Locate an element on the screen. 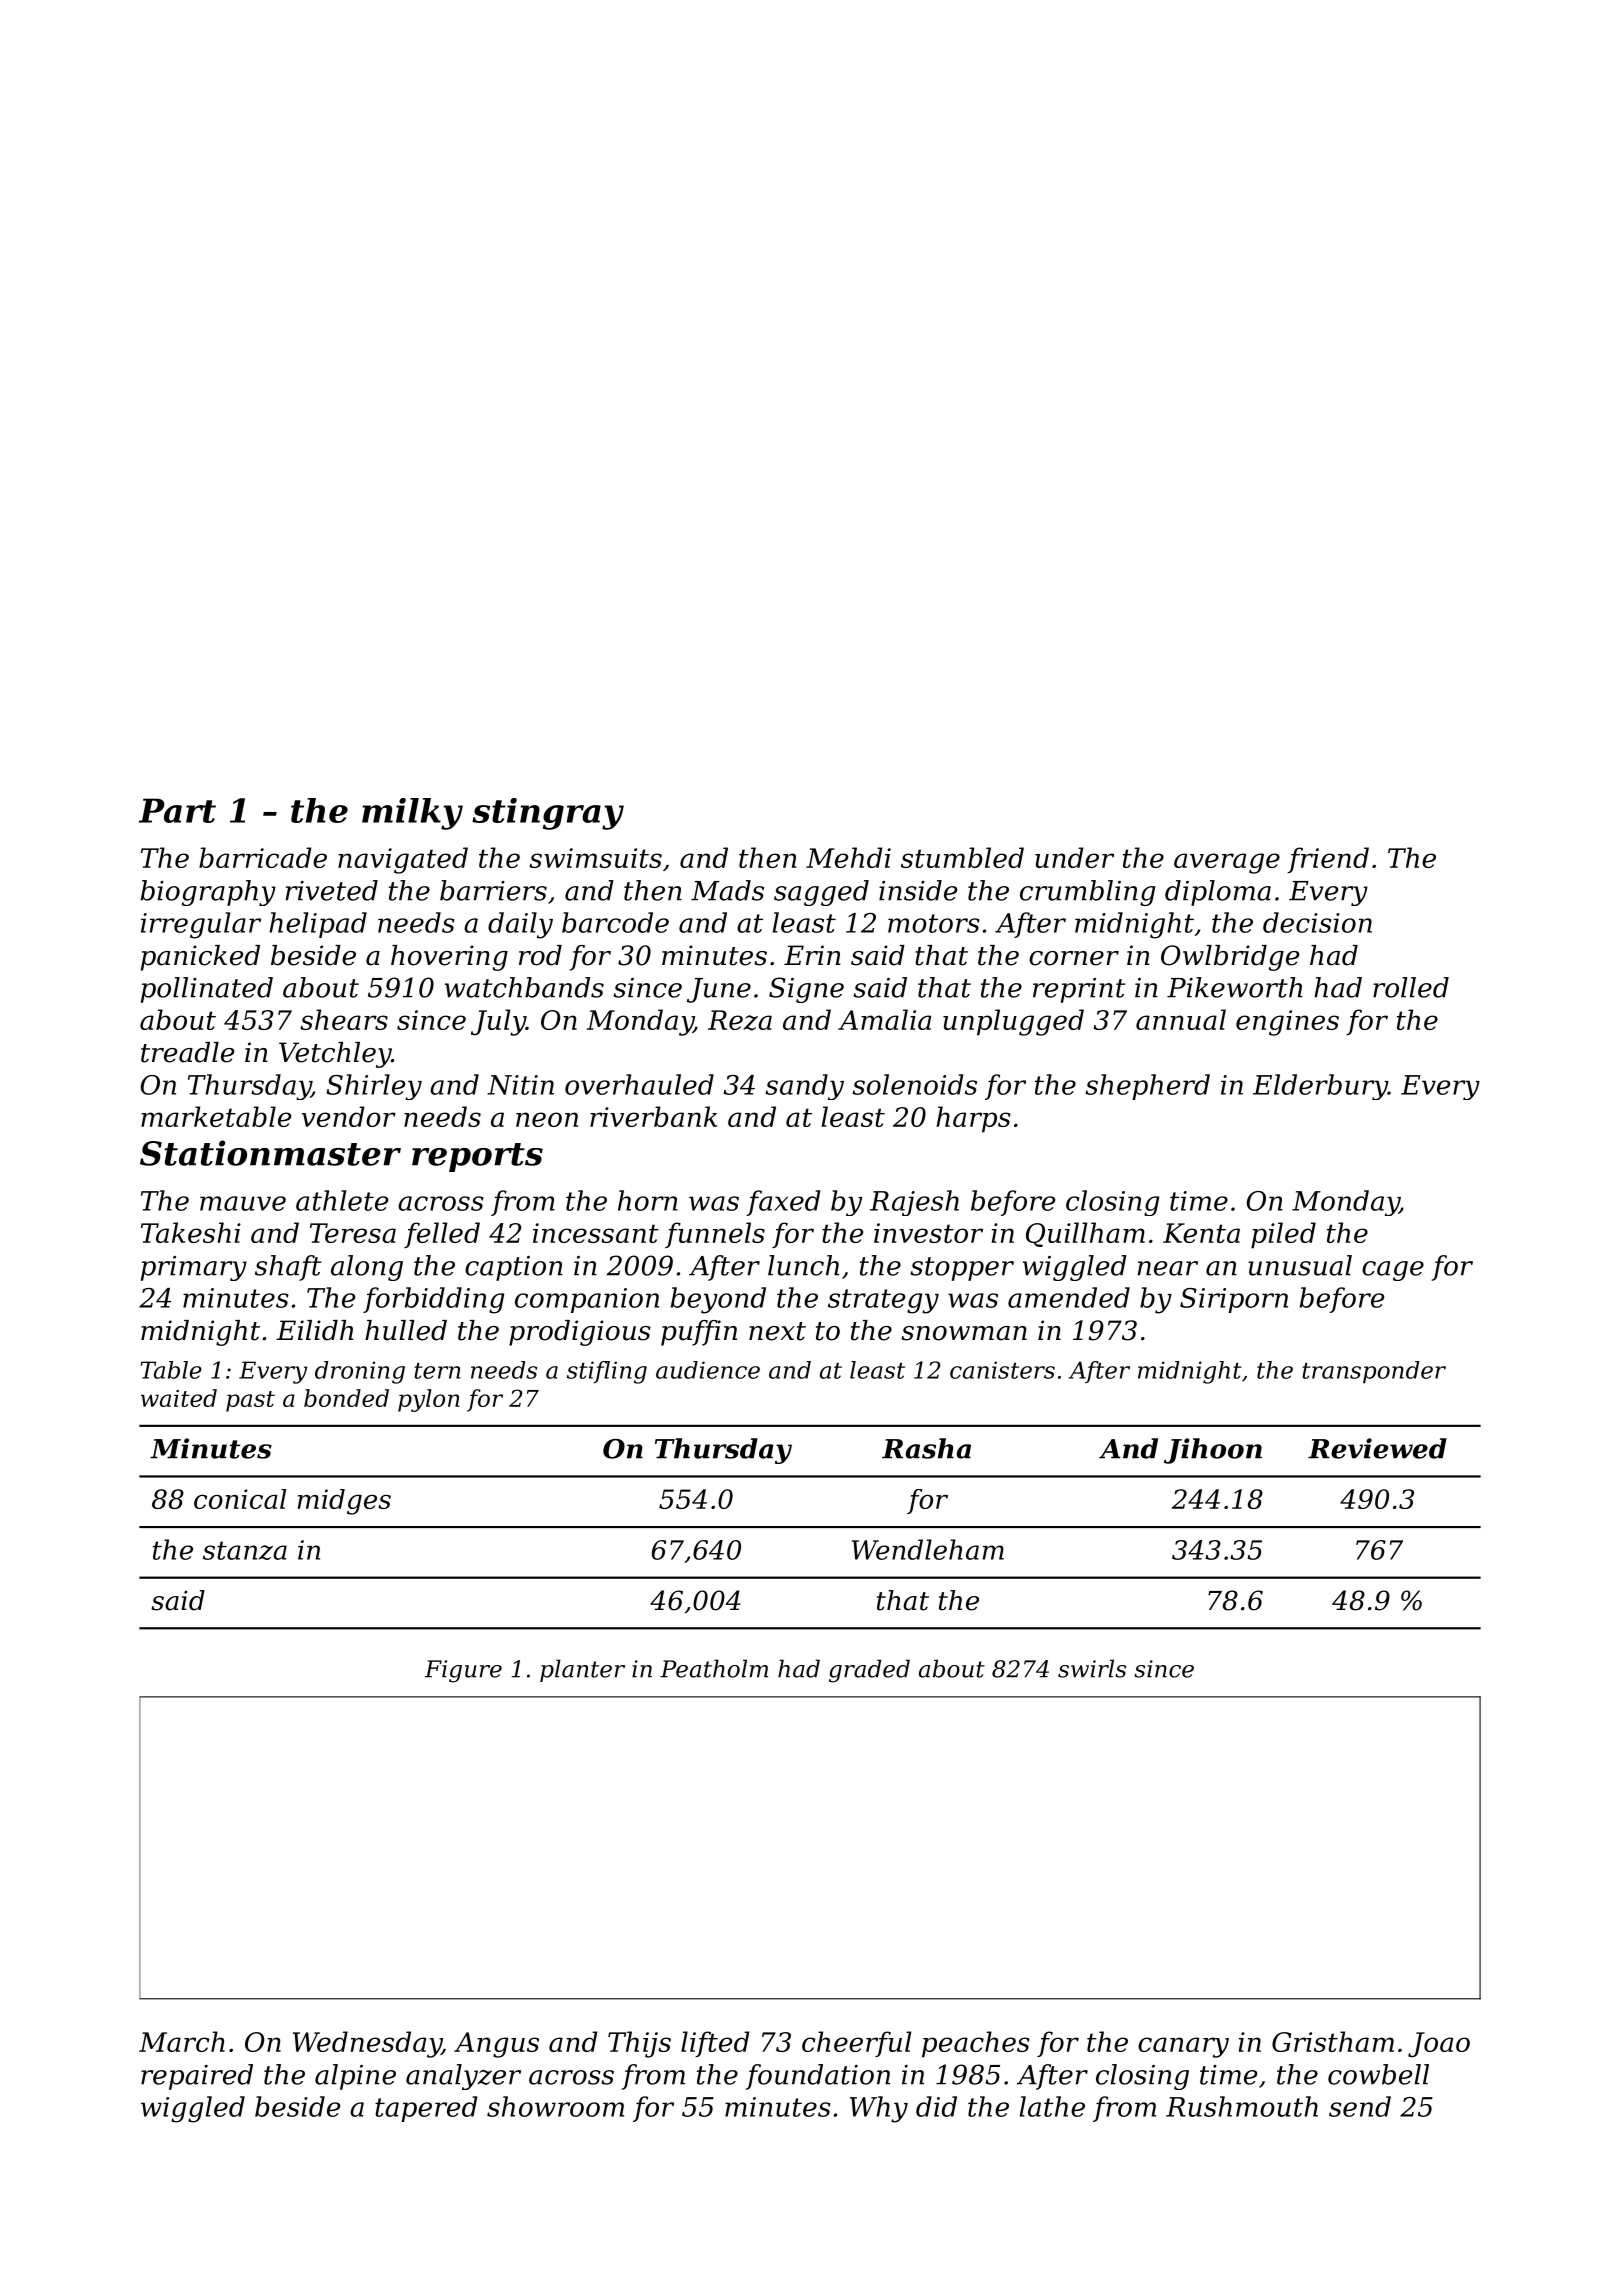 The image size is (1620, 2292). Rasha is located at coordinates (926, 1448).
